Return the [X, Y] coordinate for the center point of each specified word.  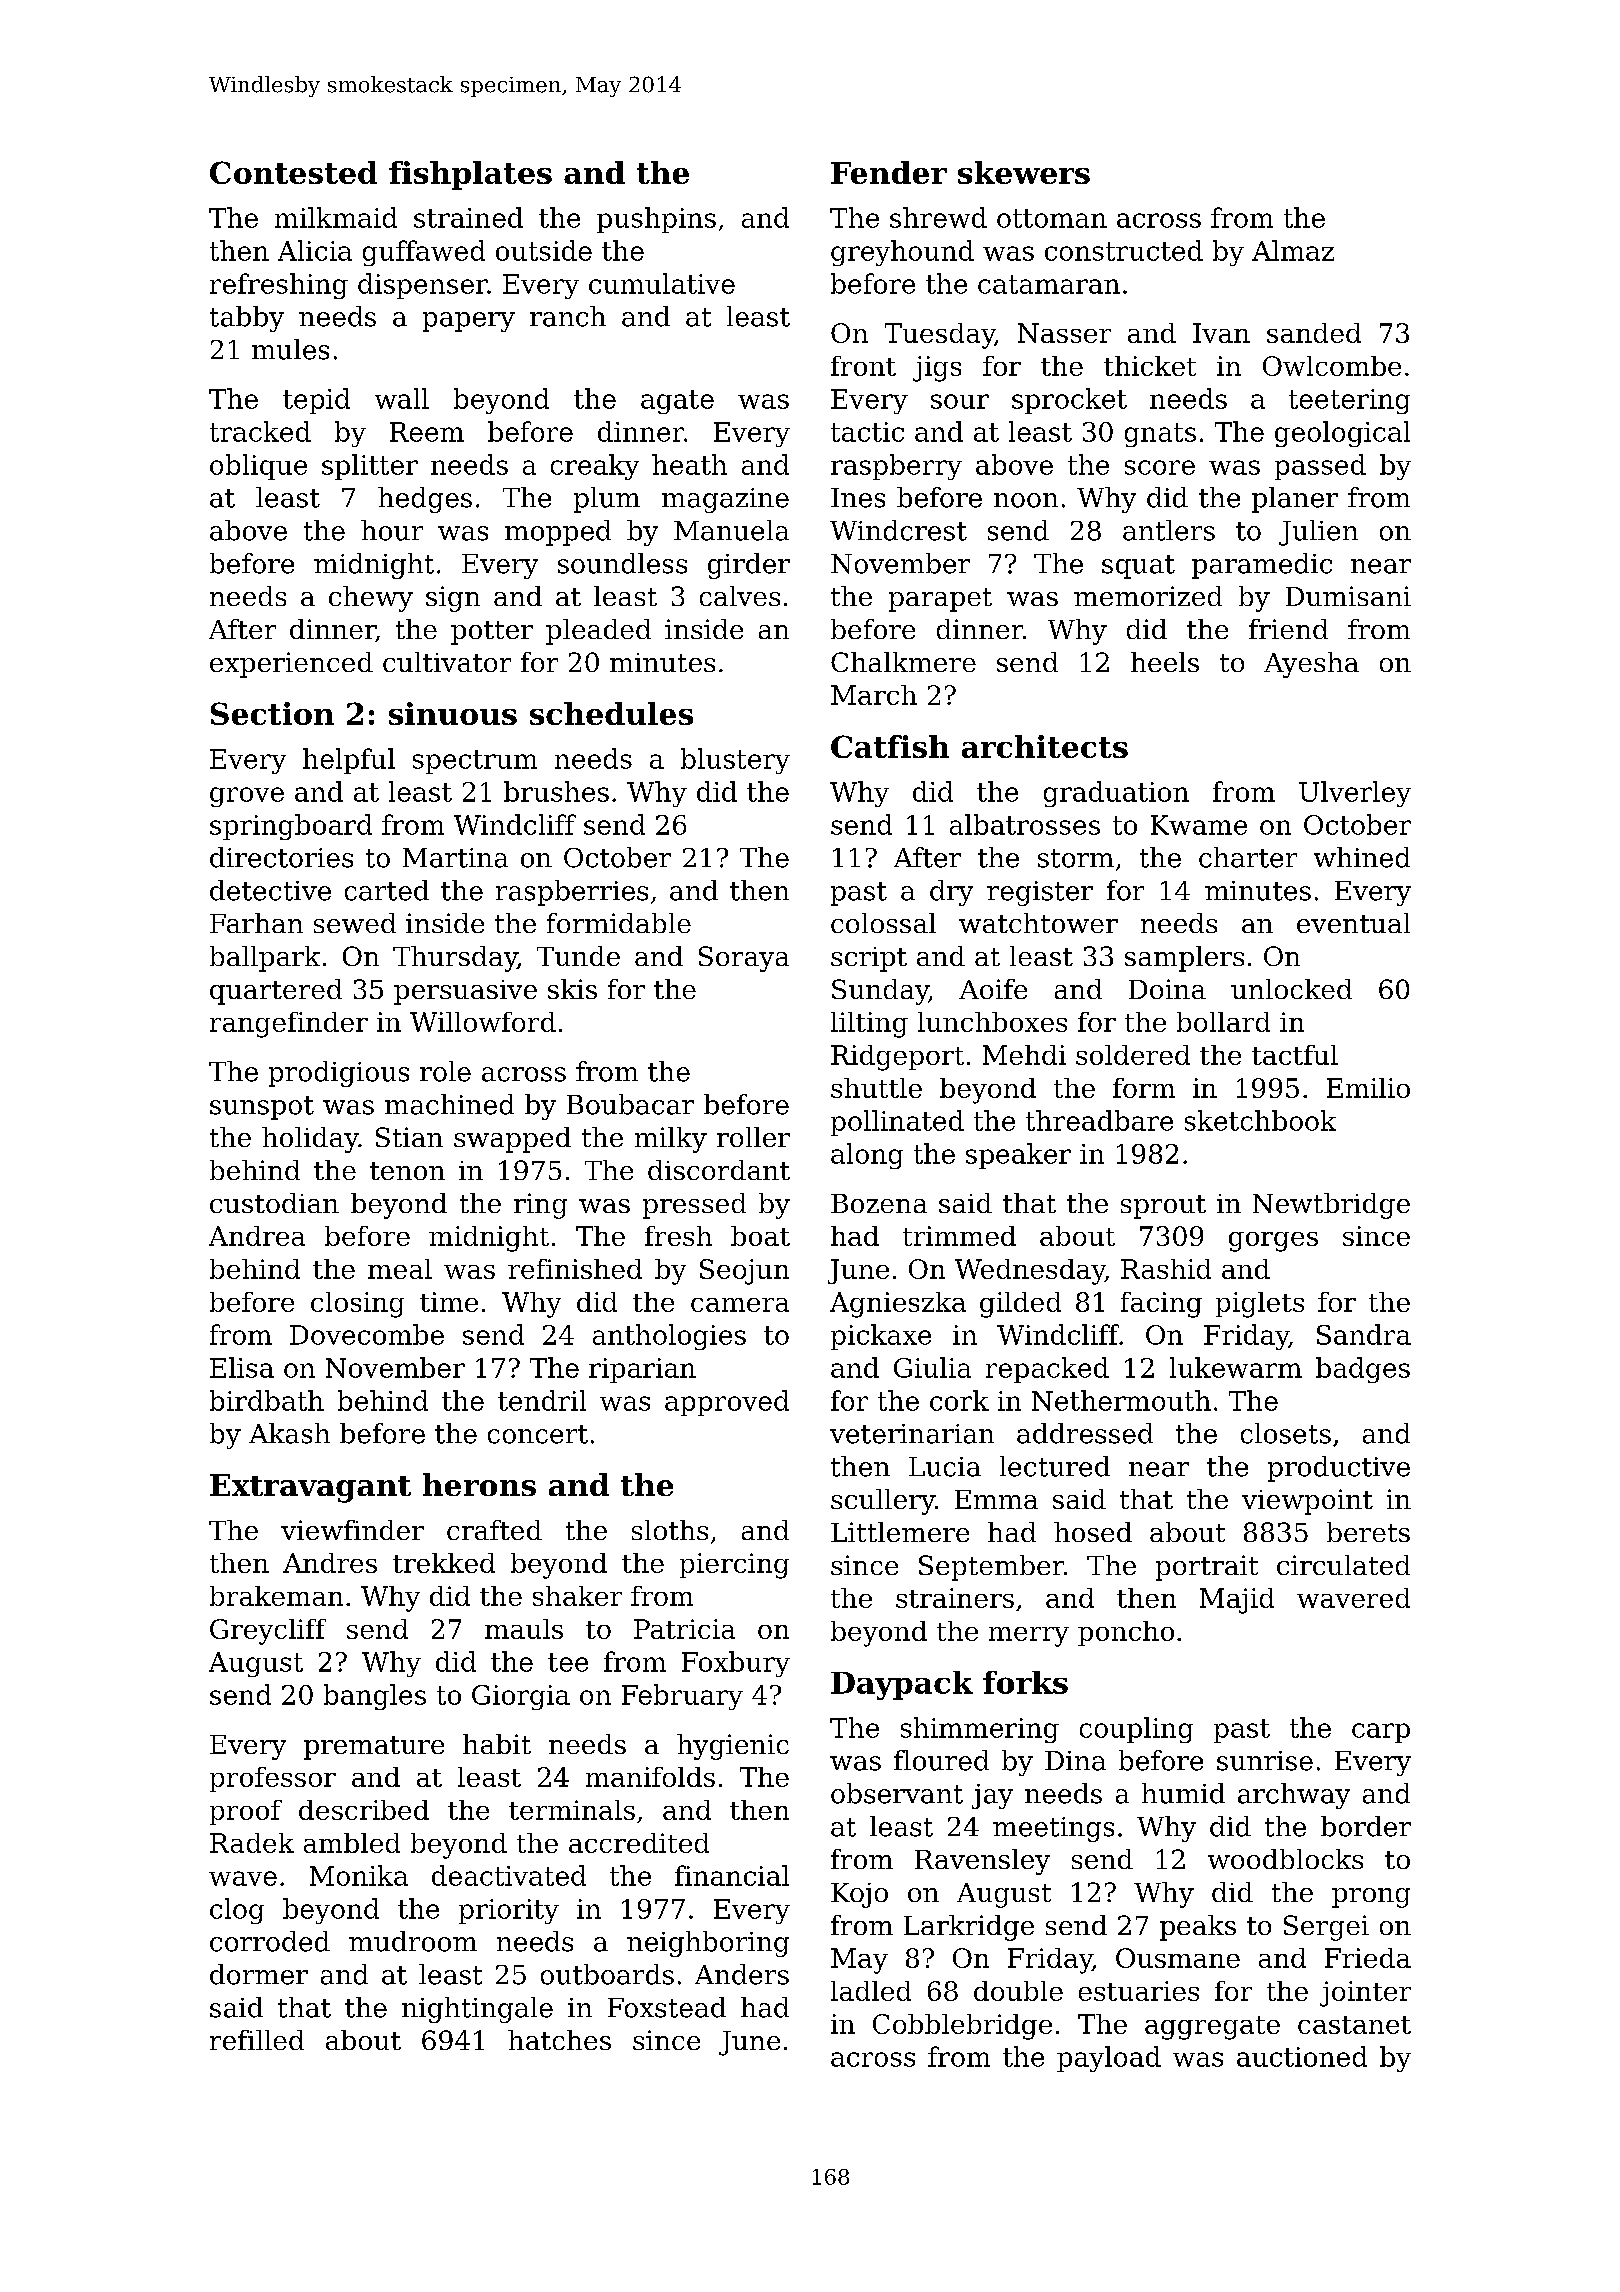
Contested [293, 172]
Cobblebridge [962, 2027]
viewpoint [1307, 1502]
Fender [889, 172]
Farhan [256, 923]
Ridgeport [897, 1058]
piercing [734, 1566]
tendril [542, 1400]
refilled [257, 2040]
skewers [1024, 172]
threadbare [1099, 1120]
